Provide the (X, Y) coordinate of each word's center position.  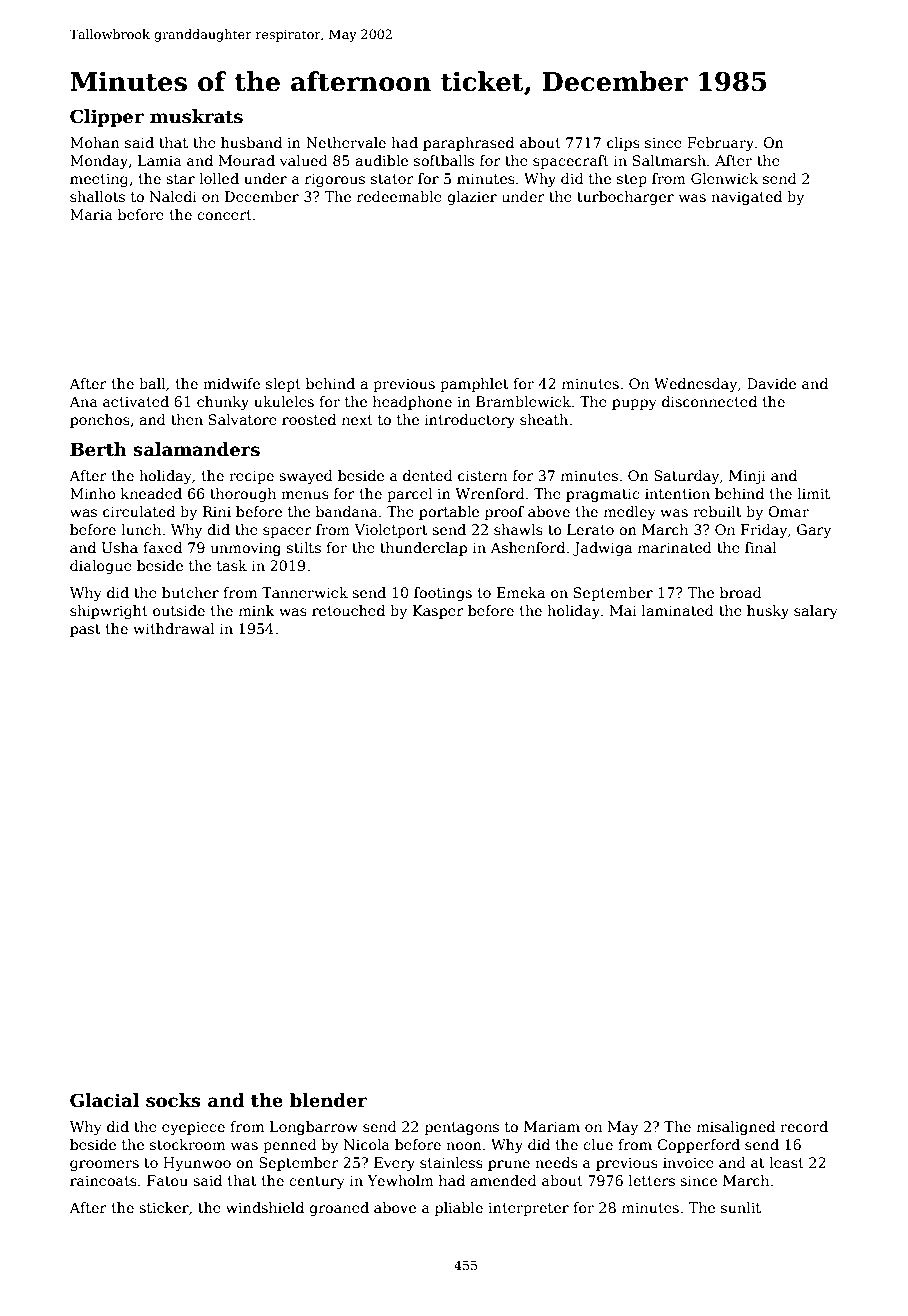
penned (290, 1146)
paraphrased (468, 144)
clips (623, 144)
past (85, 630)
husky (768, 612)
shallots (97, 196)
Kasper (438, 612)
